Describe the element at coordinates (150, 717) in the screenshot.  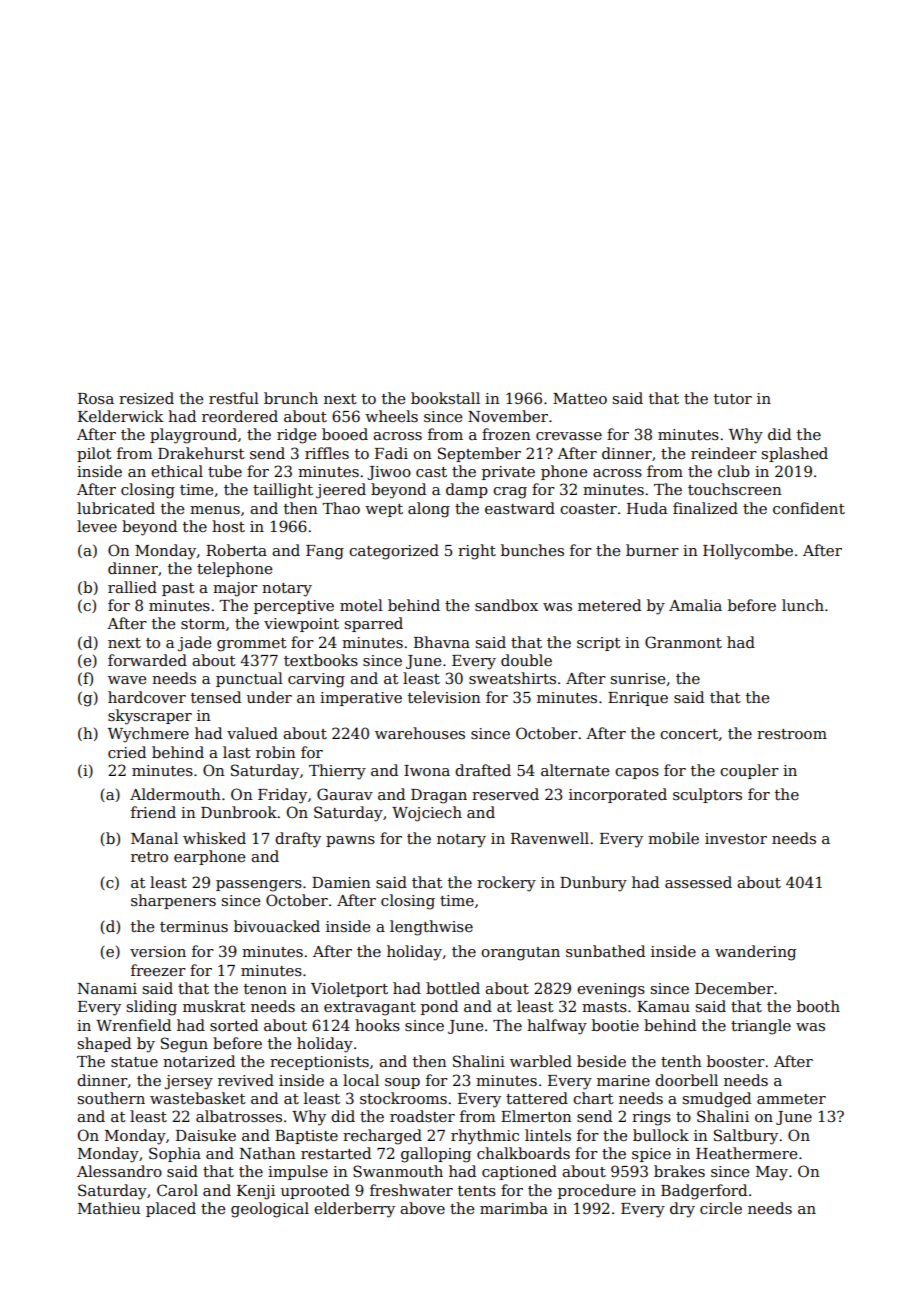
I see `skyscraper` at that location.
